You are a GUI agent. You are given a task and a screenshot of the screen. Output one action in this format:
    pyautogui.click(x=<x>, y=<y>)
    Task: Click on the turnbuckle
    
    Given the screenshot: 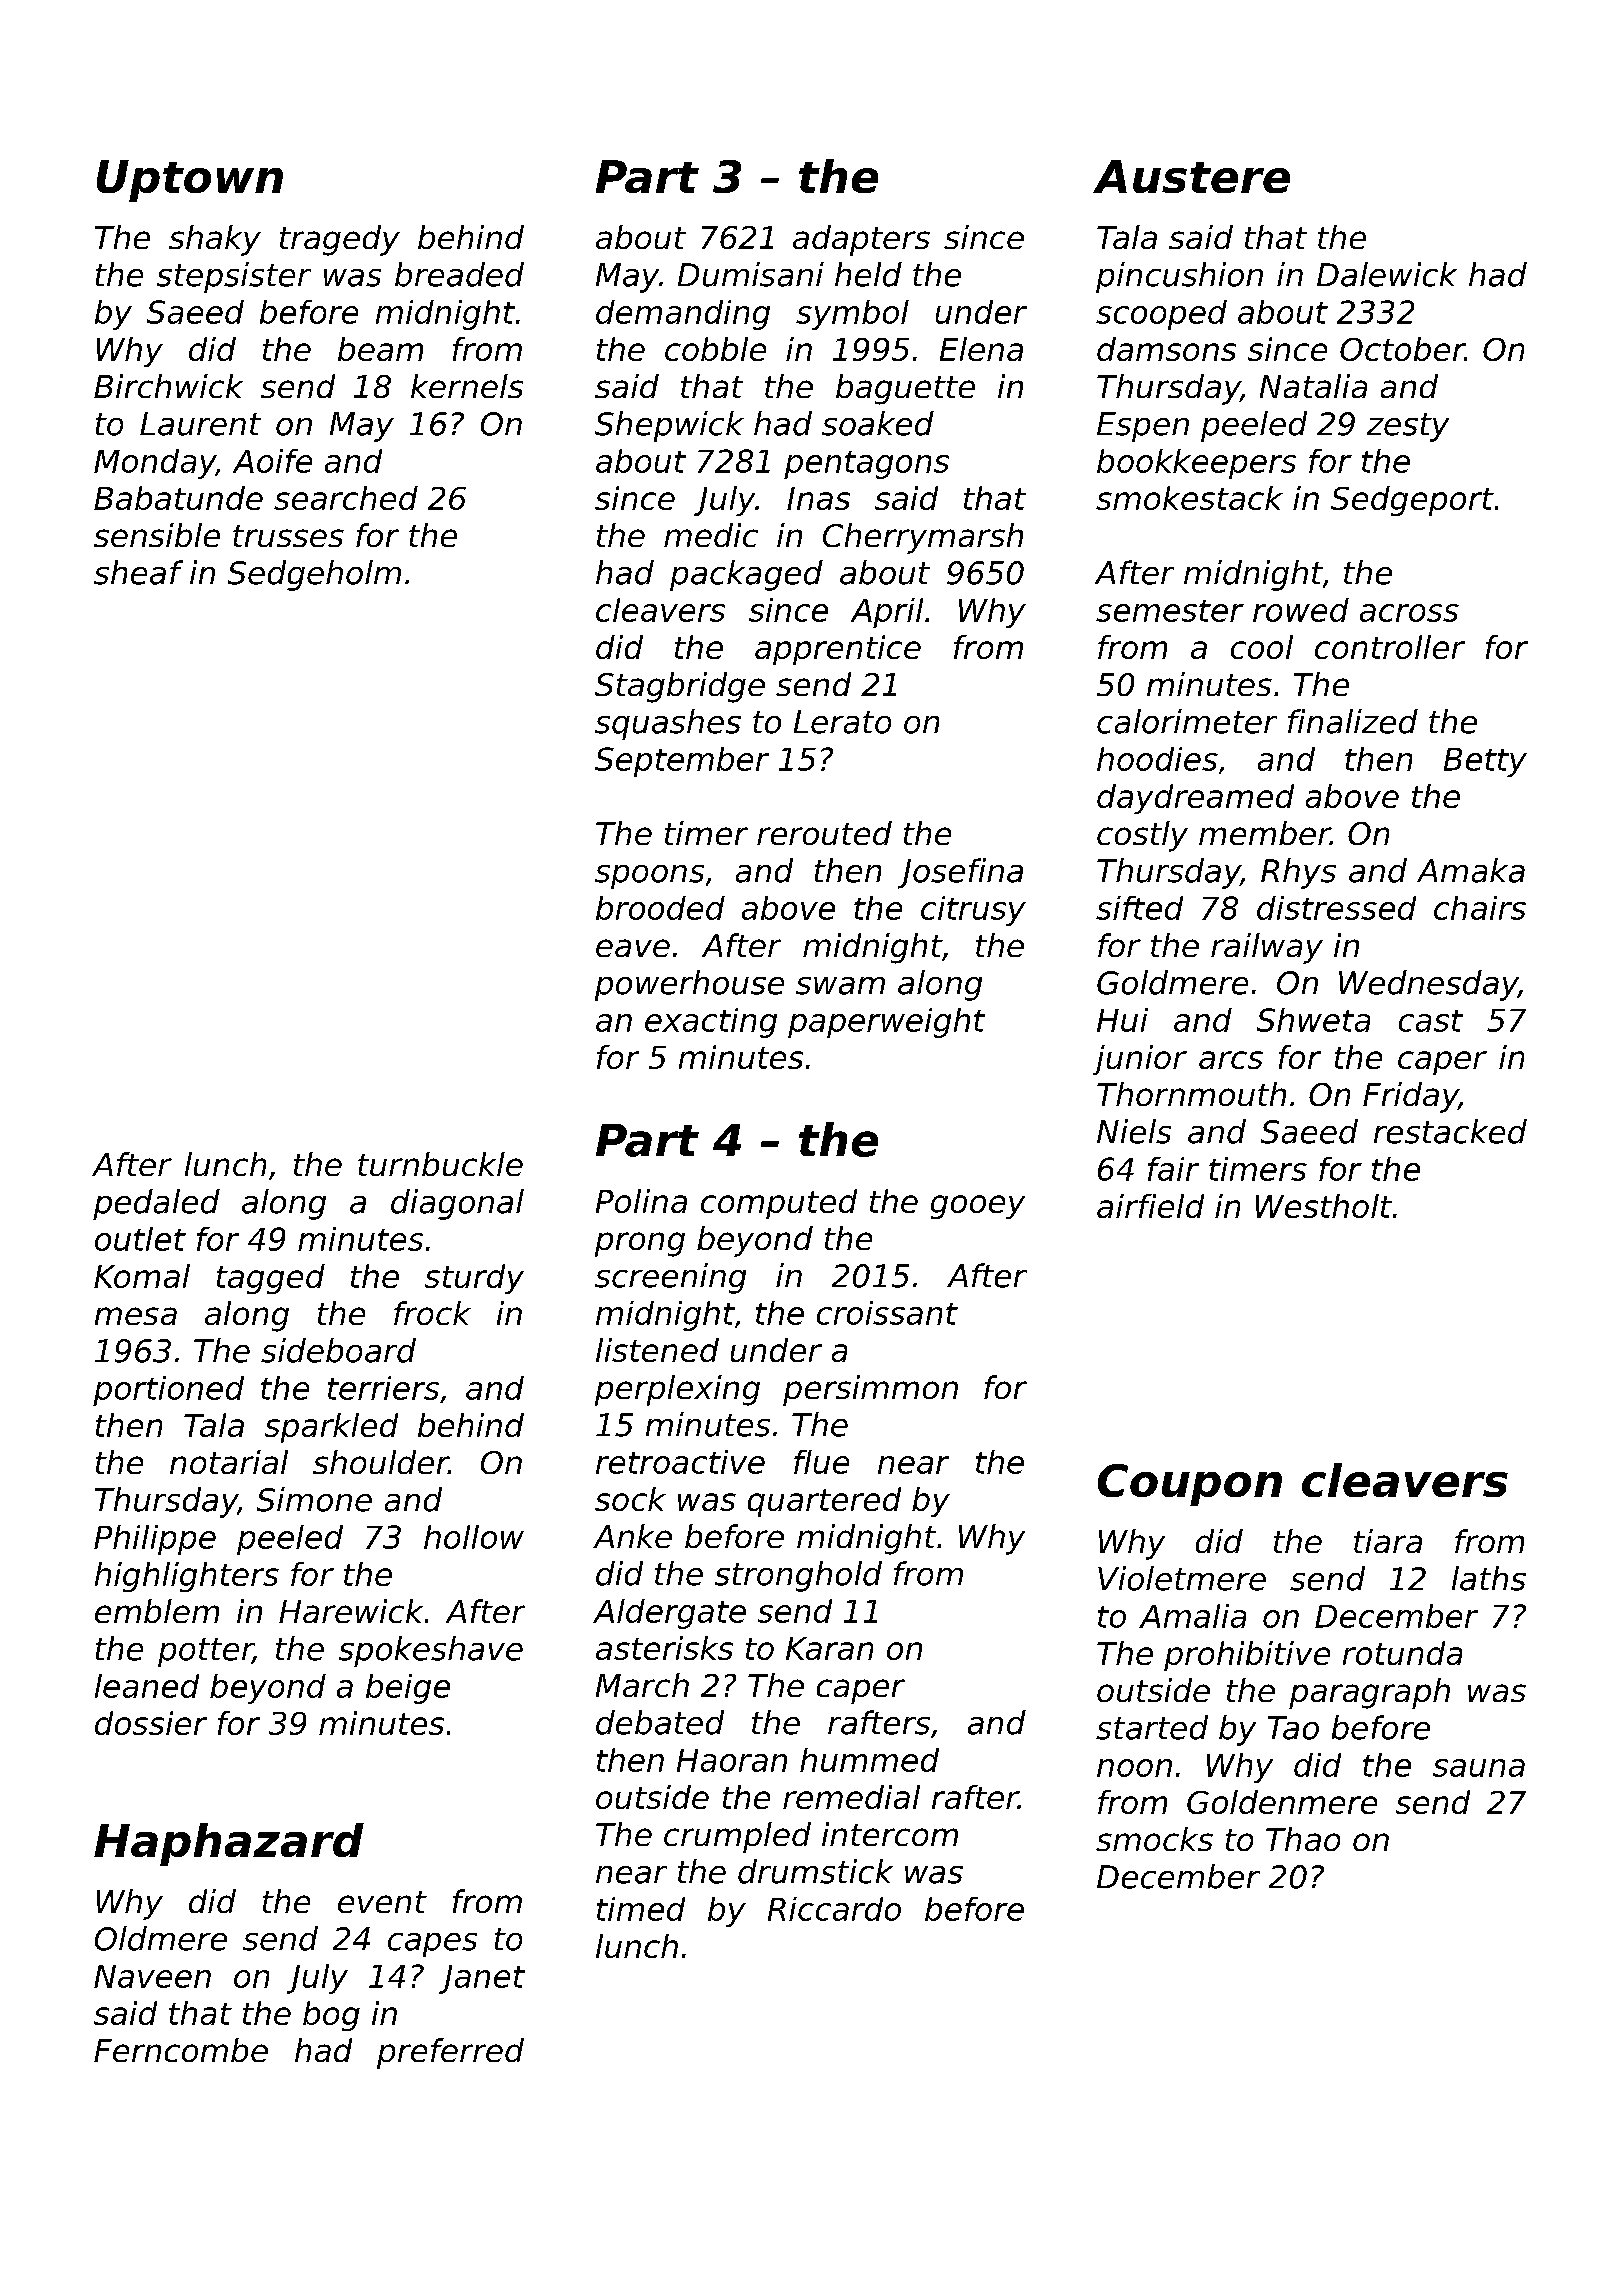 What is the action you would take?
    pyautogui.click(x=440, y=1164)
